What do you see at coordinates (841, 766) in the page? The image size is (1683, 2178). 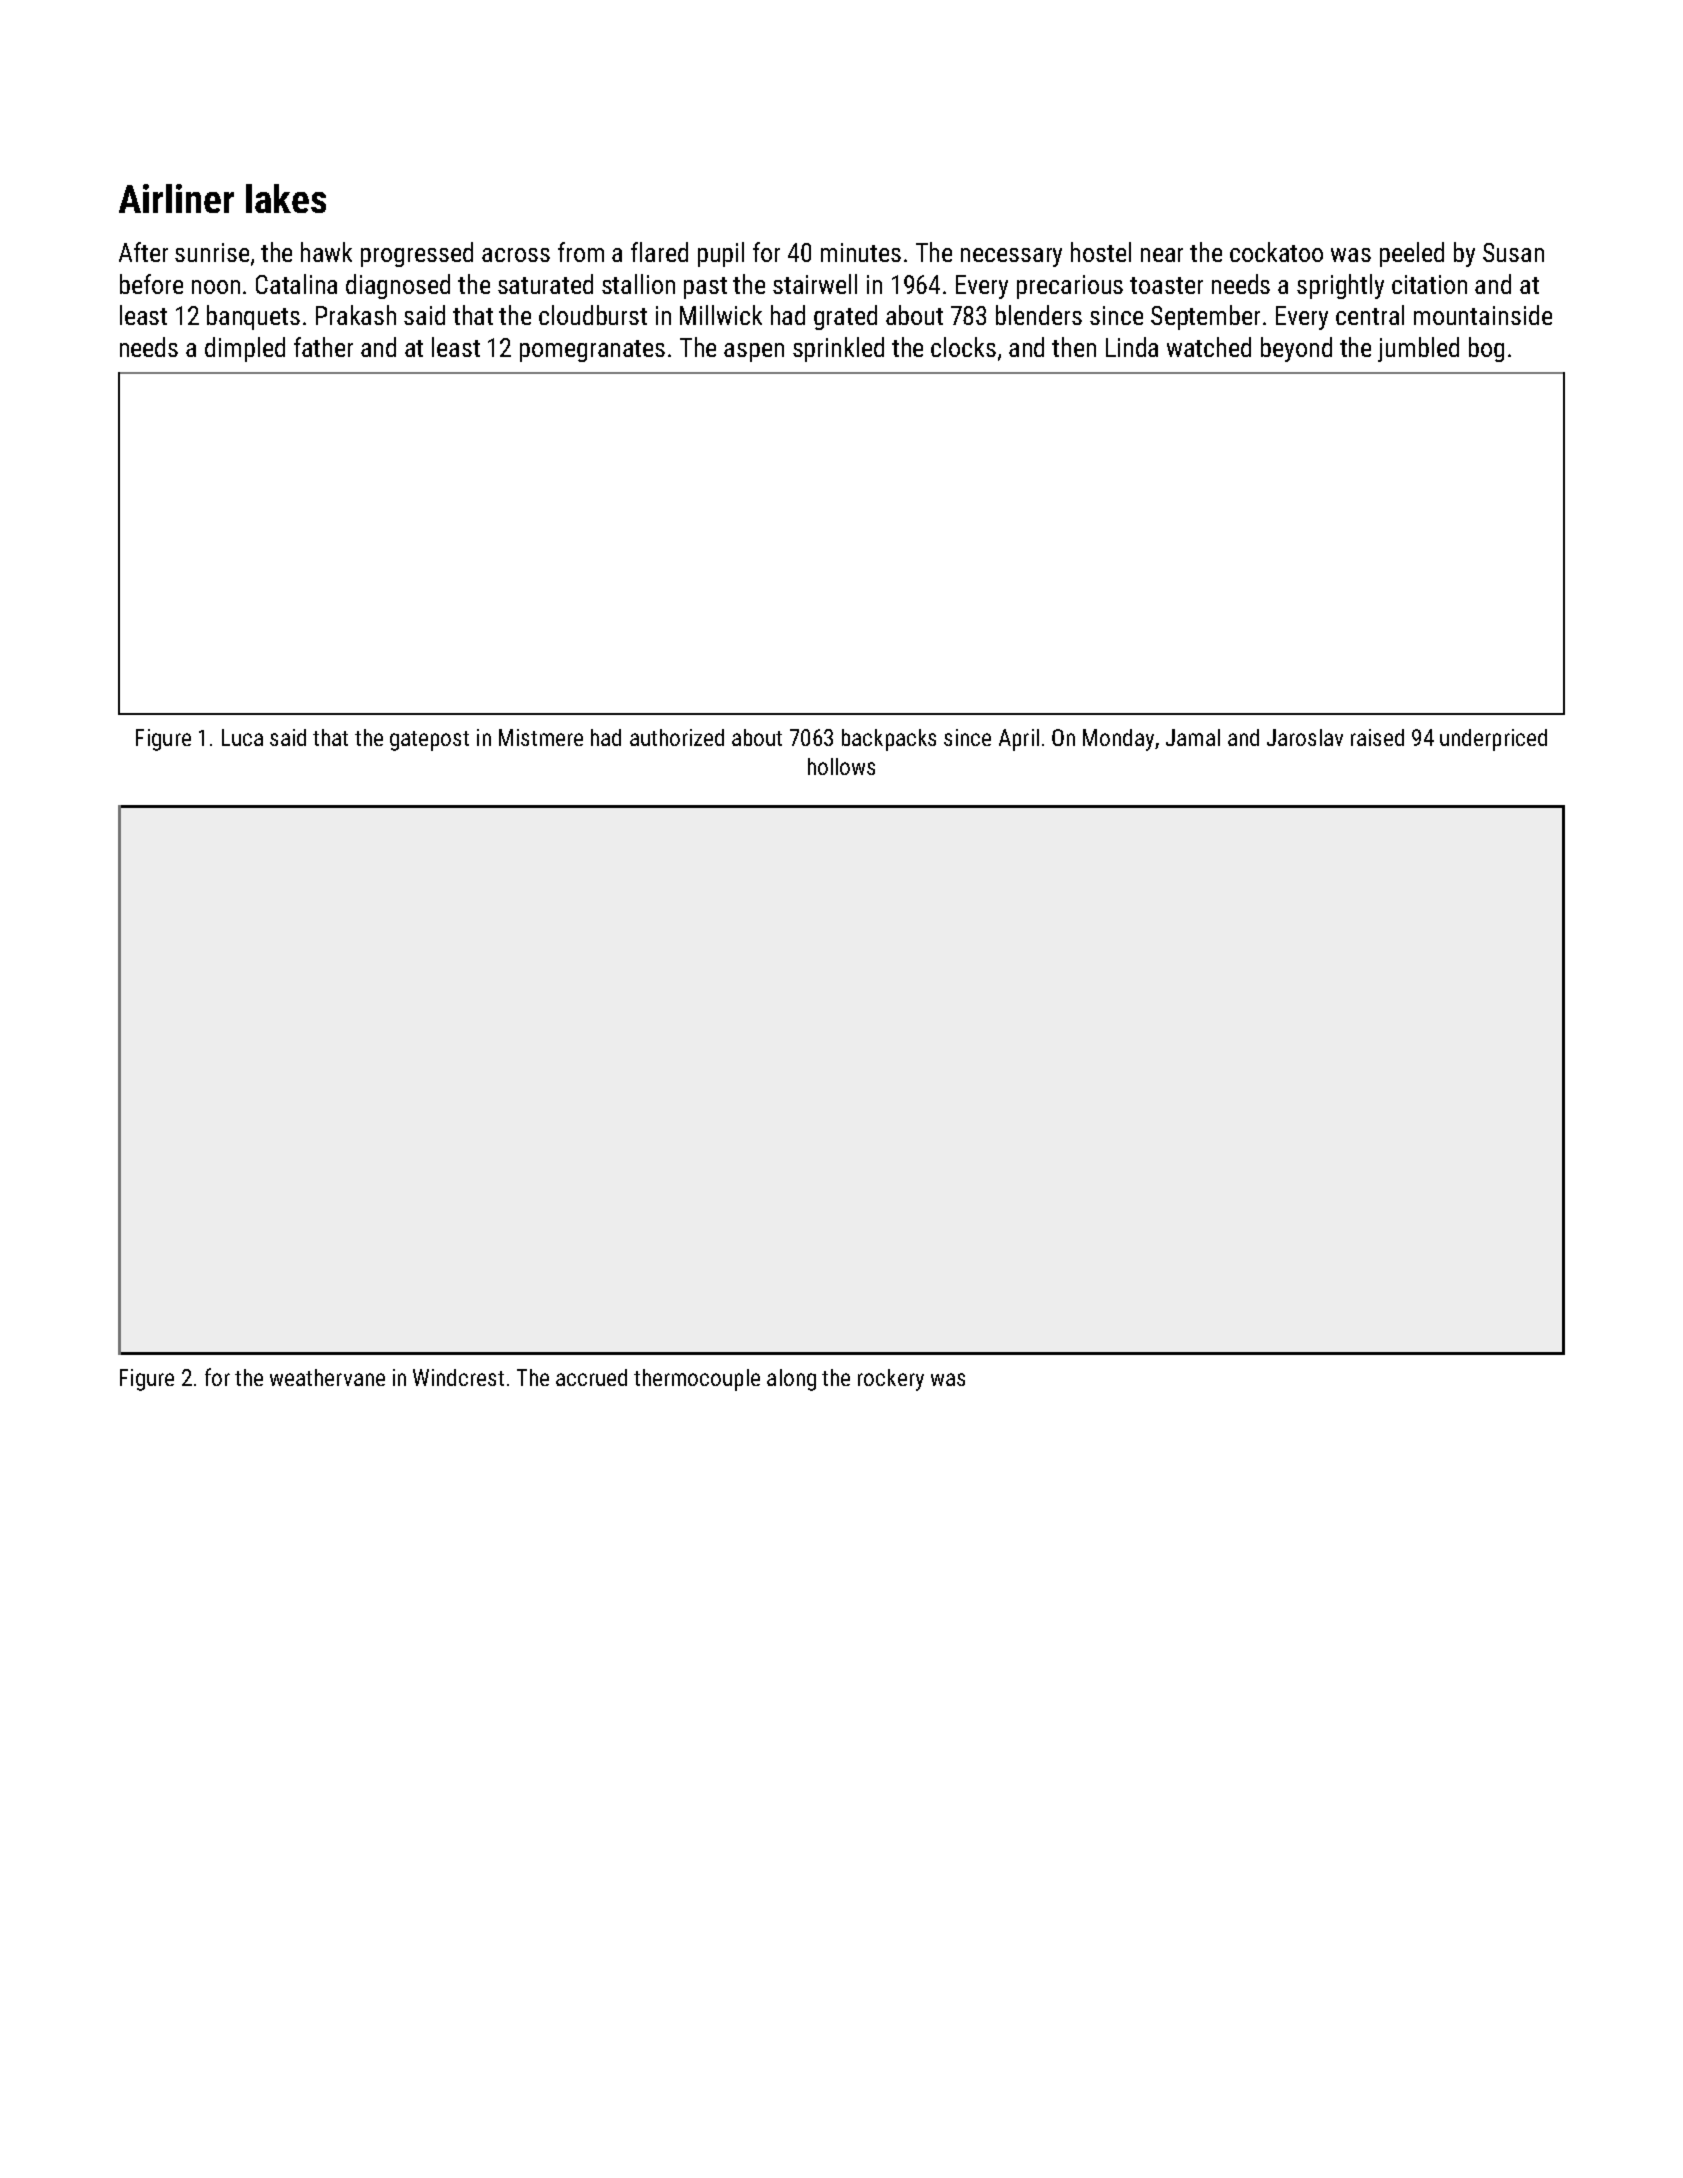 I see `hollows` at bounding box center [841, 766].
